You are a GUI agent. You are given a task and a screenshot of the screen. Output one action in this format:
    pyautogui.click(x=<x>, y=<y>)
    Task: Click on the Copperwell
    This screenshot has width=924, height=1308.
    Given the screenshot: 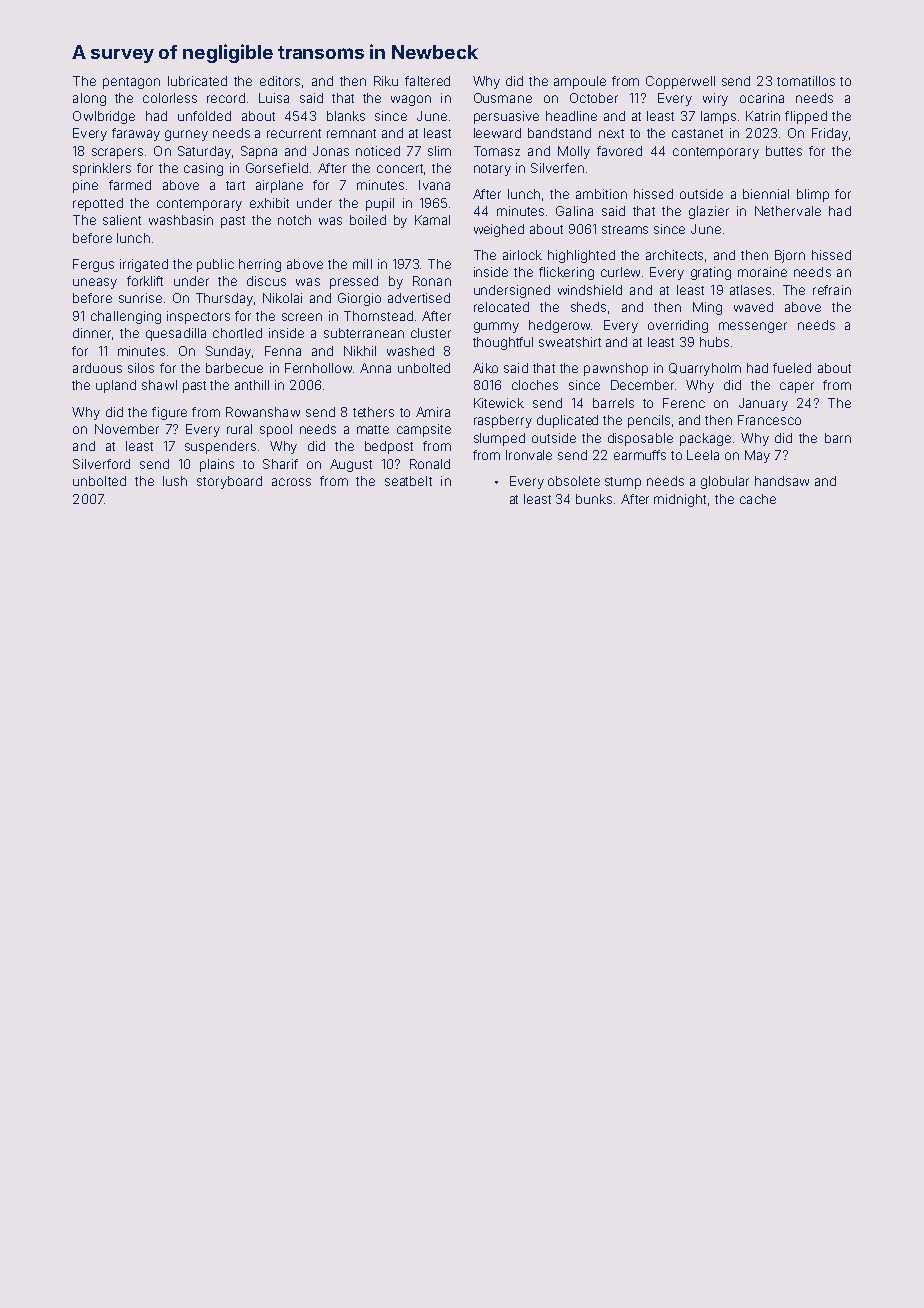 What is the action you would take?
    pyautogui.click(x=680, y=82)
